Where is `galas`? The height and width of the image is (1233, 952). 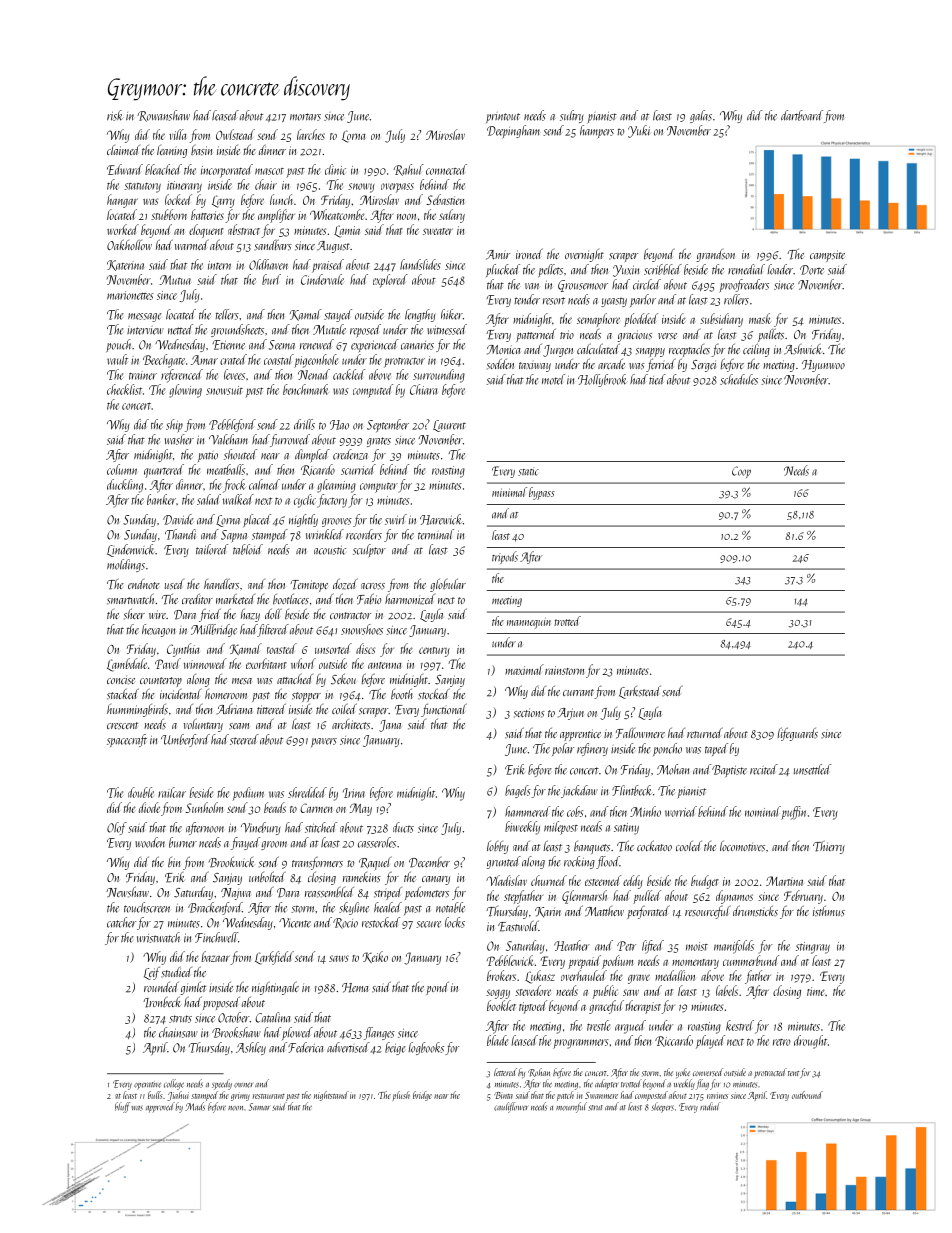
galas is located at coordinates (701, 116).
